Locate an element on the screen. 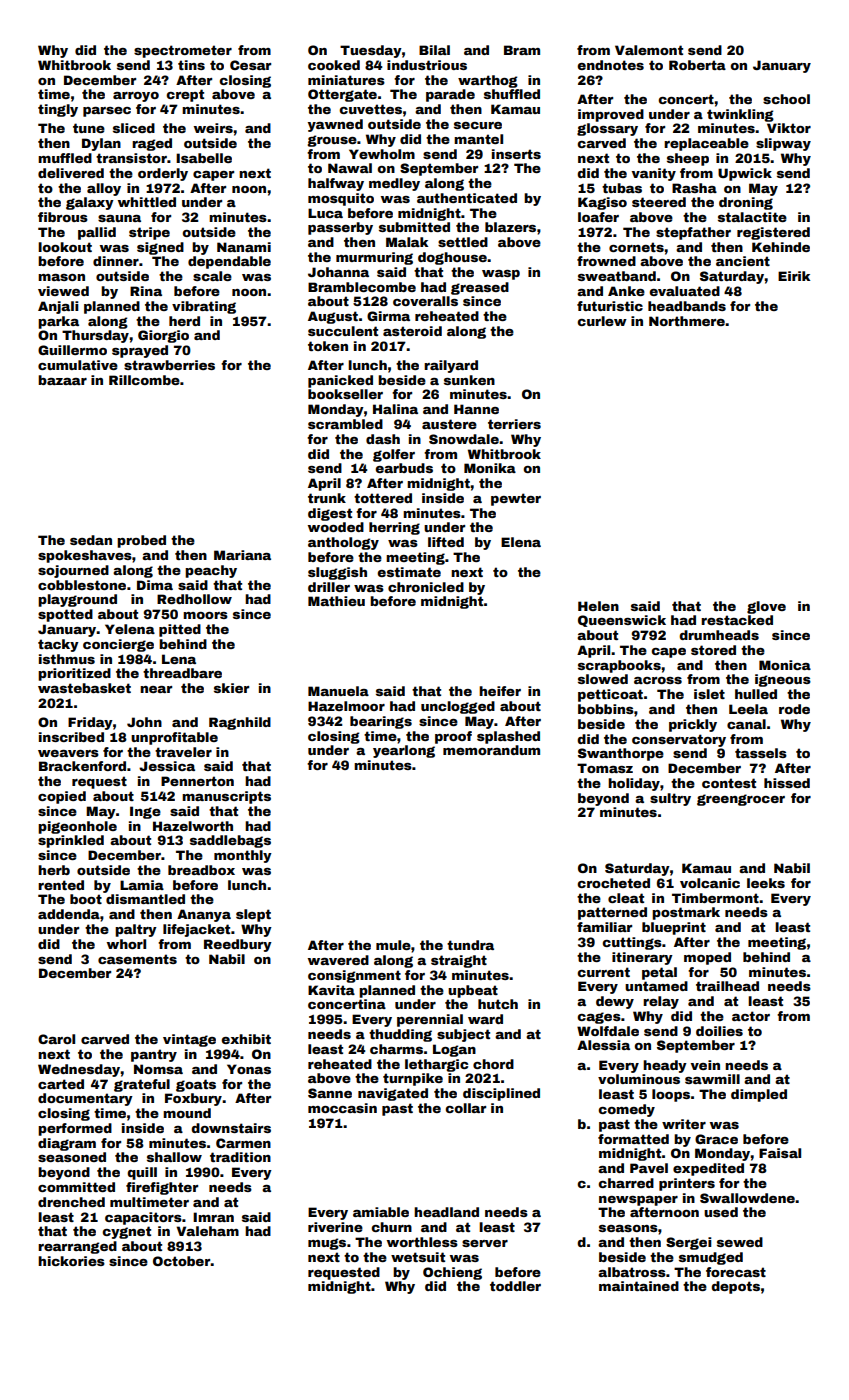 The height and width of the screenshot is (1400, 849). Tuesday is located at coordinates (371, 51).
